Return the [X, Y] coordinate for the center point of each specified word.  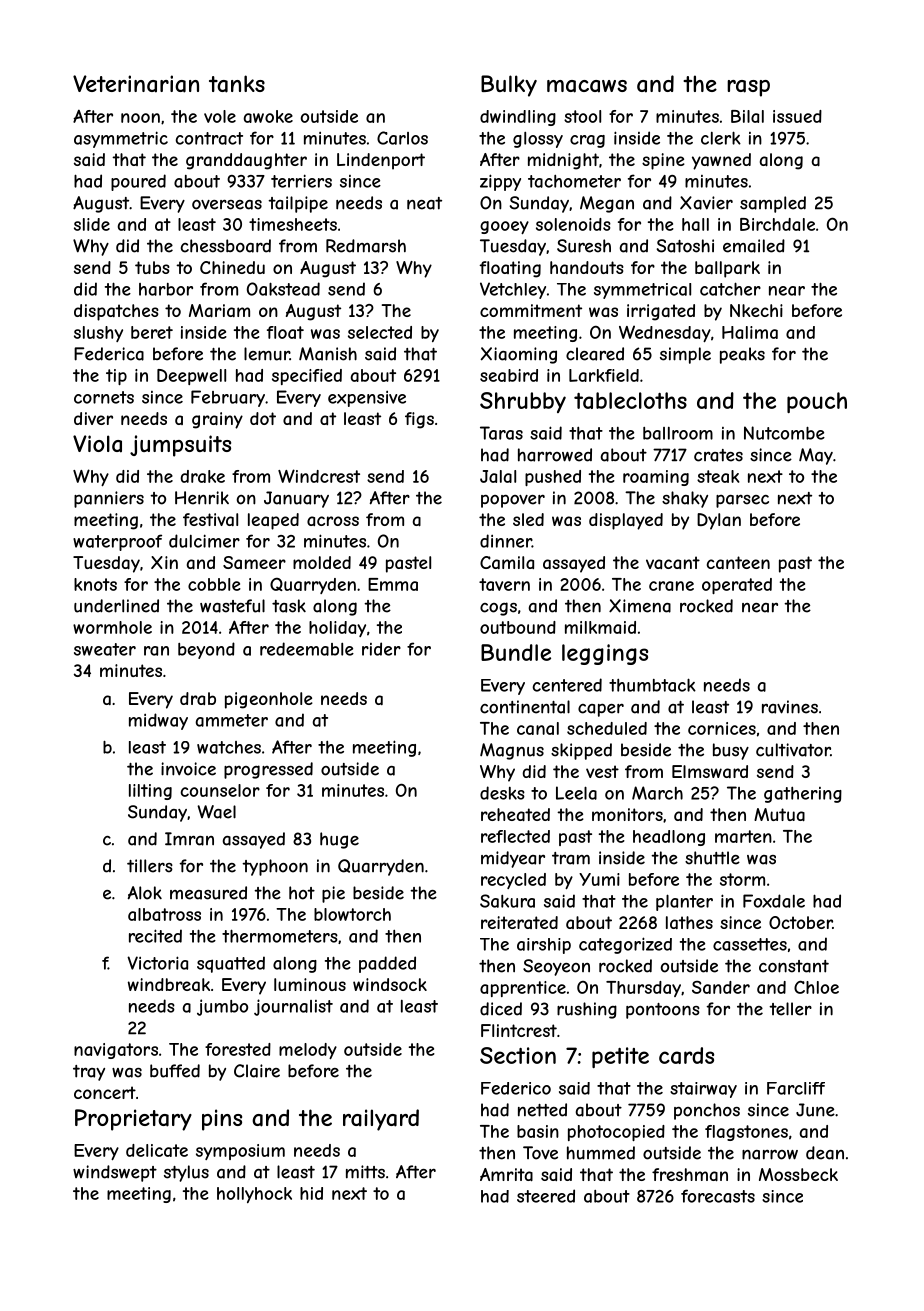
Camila [507, 562]
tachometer [574, 181]
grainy [217, 420]
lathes [689, 922]
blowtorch [352, 914]
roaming [656, 478]
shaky [685, 499]
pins [222, 1120]
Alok [145, 893]
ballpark [727, 269]
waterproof [117, 542]
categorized [625, 945]
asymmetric [121, 139]
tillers [150, 866]
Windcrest [319, 476]
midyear [513, 859]
